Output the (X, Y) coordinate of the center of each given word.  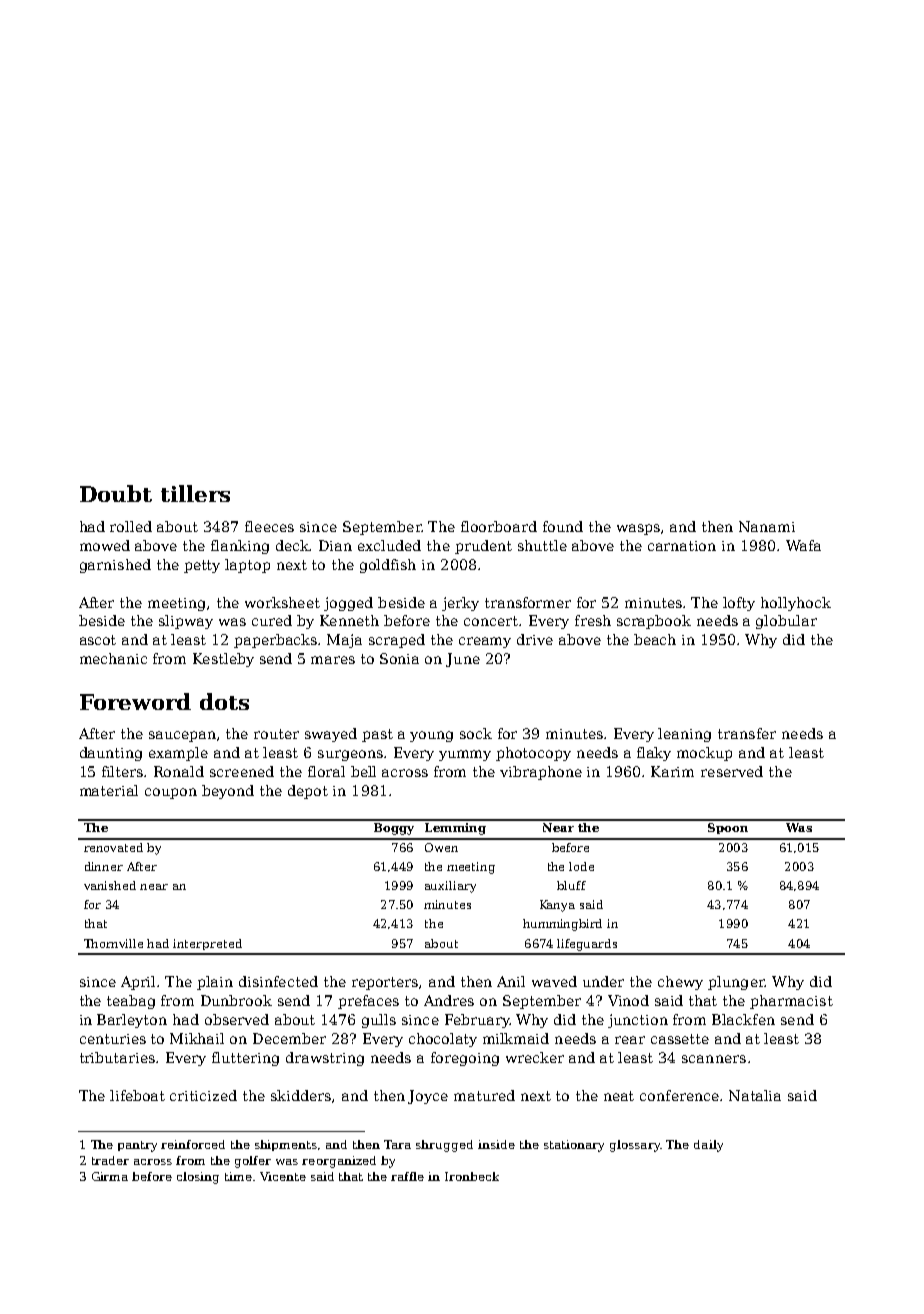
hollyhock (796, 604)
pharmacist (791, 1002)
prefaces (368, 1002)
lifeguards (587, 945)
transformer (528, 602)
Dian (335, 545)
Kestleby (223, 660)
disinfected (278, 981)
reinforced (193, 1144)
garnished (115, 566)
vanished (110, 885)
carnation (682, 546)
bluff (571, 885)
